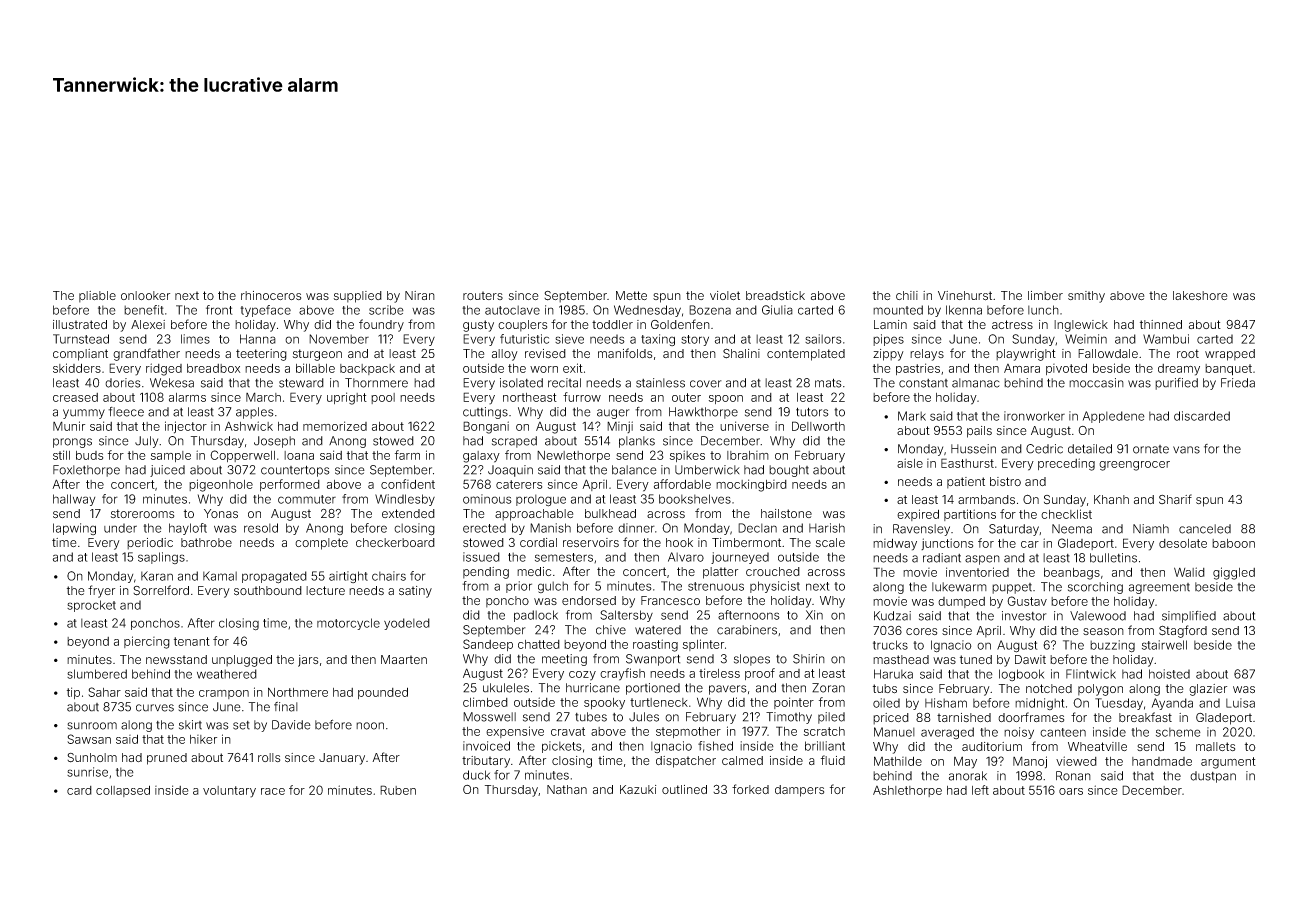 The width and height of the screenshot is (1308, 924). What do you see at coordinates (1169, 674) in the screenshot?
I see `hoisted` at bounding box center [1169, 674].
